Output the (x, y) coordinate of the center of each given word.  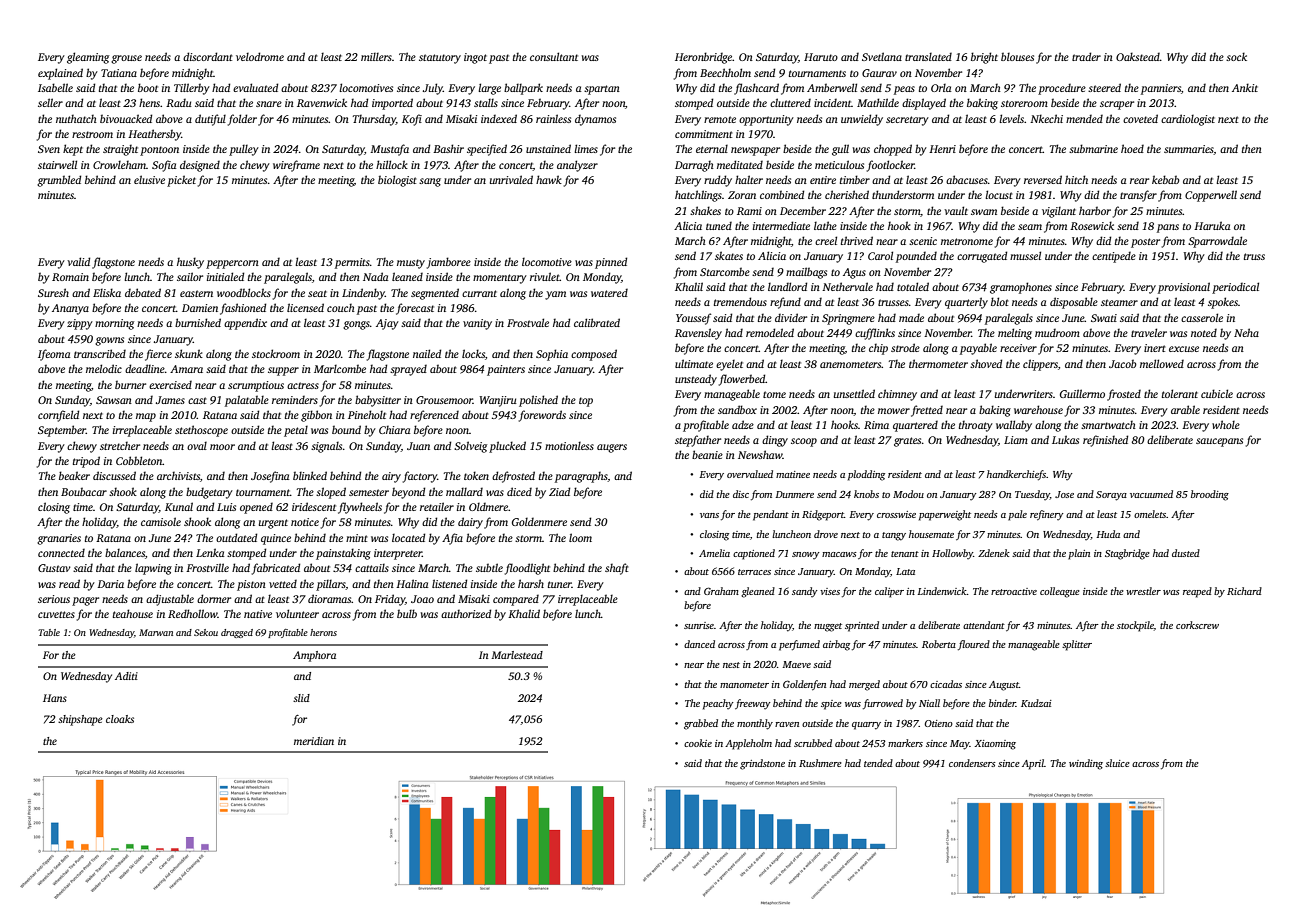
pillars (331, 585)
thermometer (938, 363)
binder (1002, 703)
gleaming (88, 58)
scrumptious (256, 386)
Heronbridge (703, 58)
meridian (314, 741)
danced (699, 644)
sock (1236, 56)
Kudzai (1036, 703)
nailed (427, 353)
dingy (775, 441)
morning (114, 324)
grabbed (701, 724)
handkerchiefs (1016, 475)
